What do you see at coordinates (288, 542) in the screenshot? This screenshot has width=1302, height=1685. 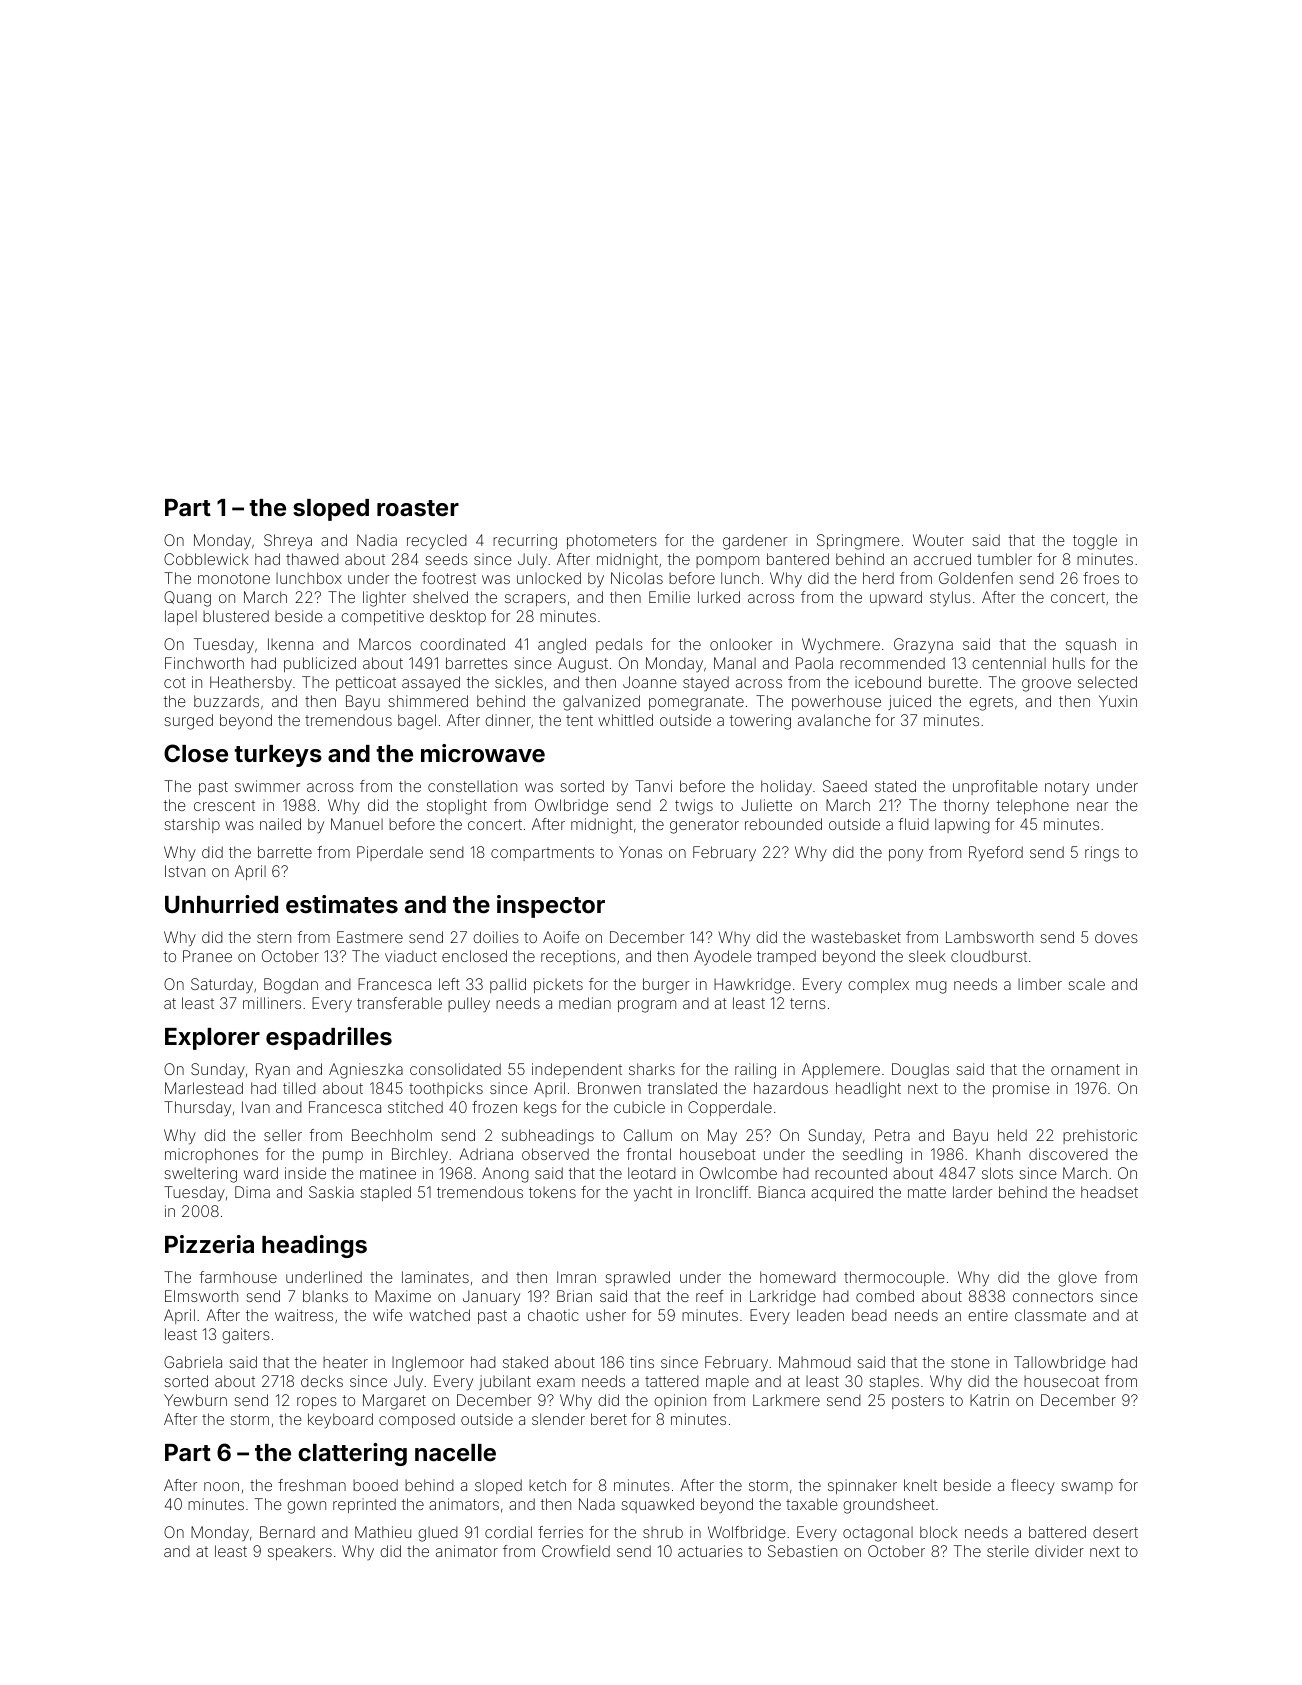 I see `Shreya` at bounding box center [288, 542].
